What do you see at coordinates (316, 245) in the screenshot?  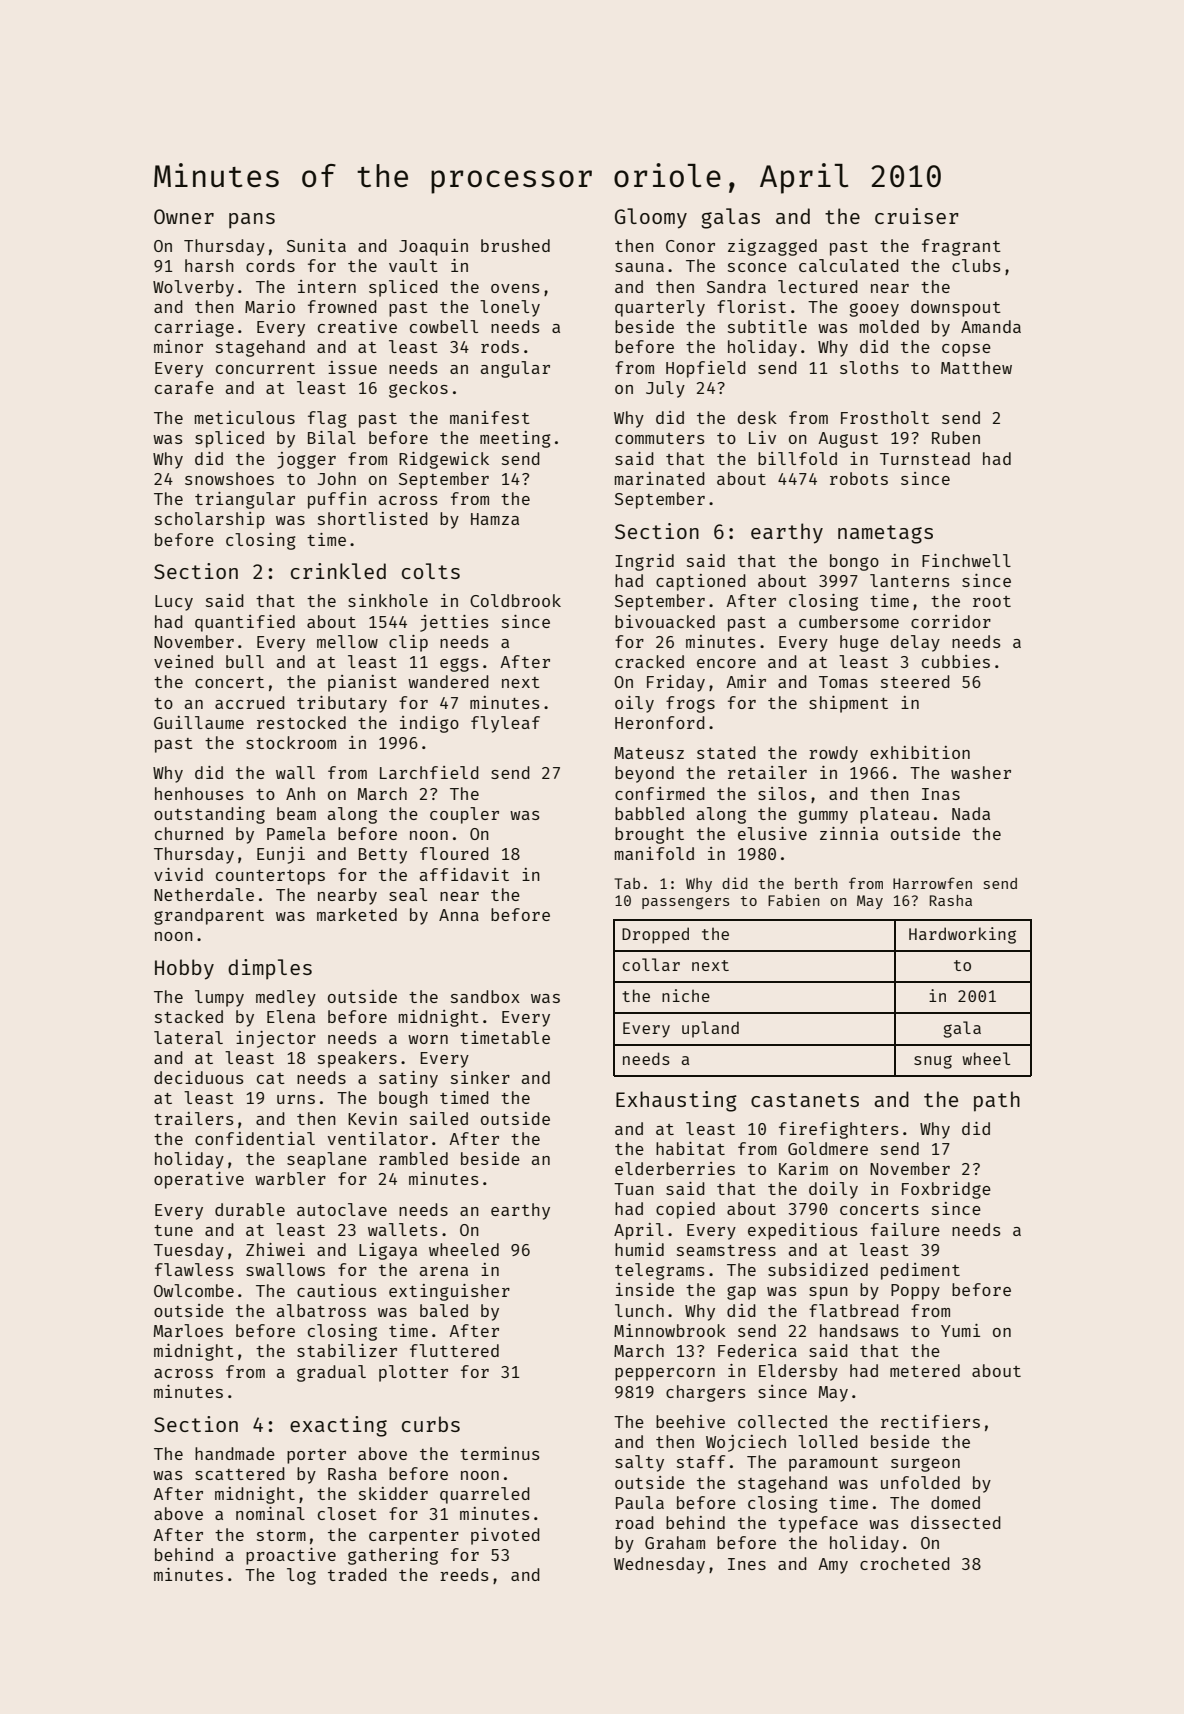 I see `Sunita` at bounding box center [316, 245].
